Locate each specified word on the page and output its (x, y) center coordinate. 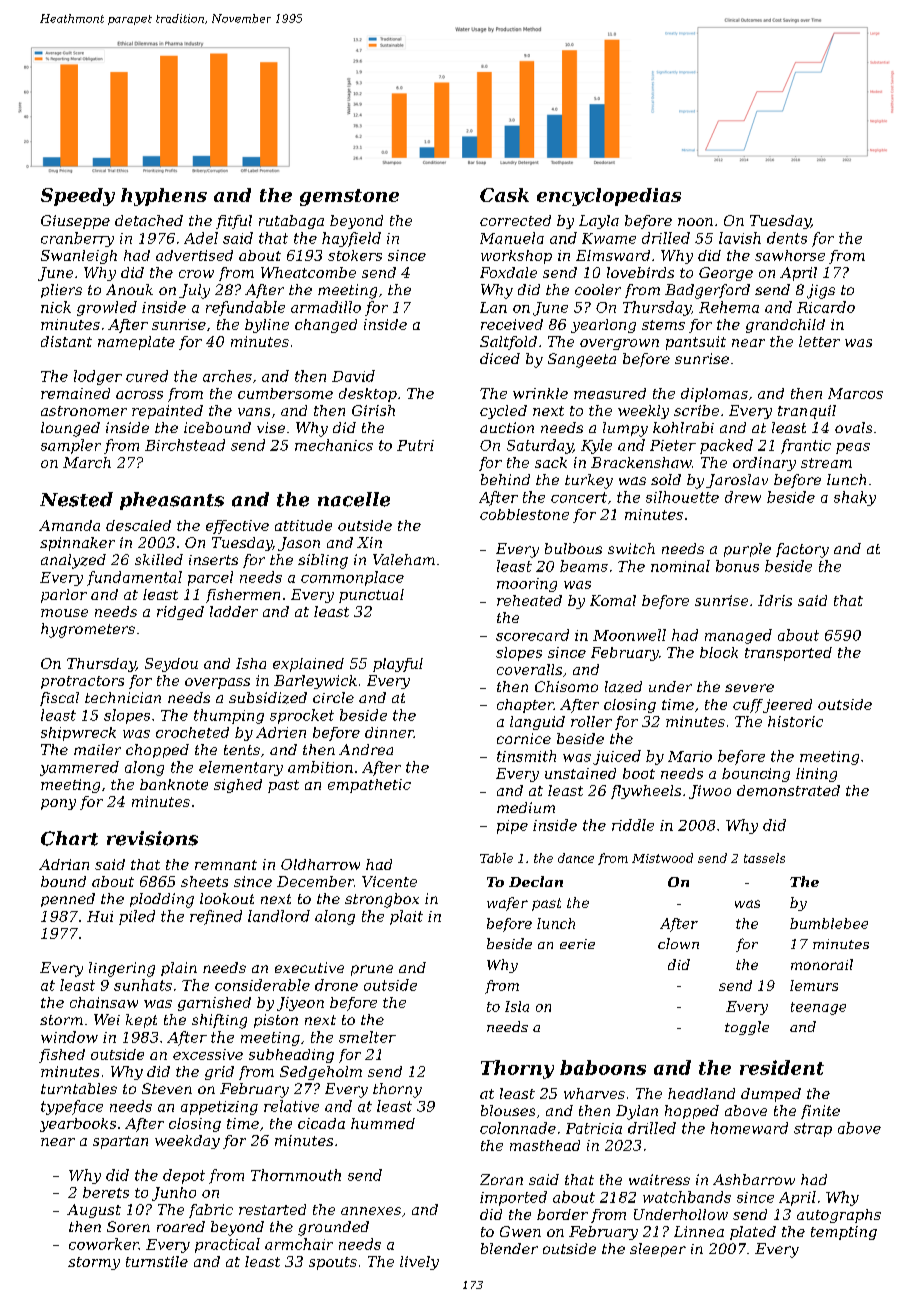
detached (149, 220)
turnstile (157, 1261)
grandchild (785, 326)
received (512, 324)
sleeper (658, 1250)
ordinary (764, 464)
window (69, 1037)
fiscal (59, 699)
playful (398, 665)
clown (678, 943)
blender (509, 1248)
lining (816, 775)
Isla (517, 1006)
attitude (303, 525)
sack (551, 462)
